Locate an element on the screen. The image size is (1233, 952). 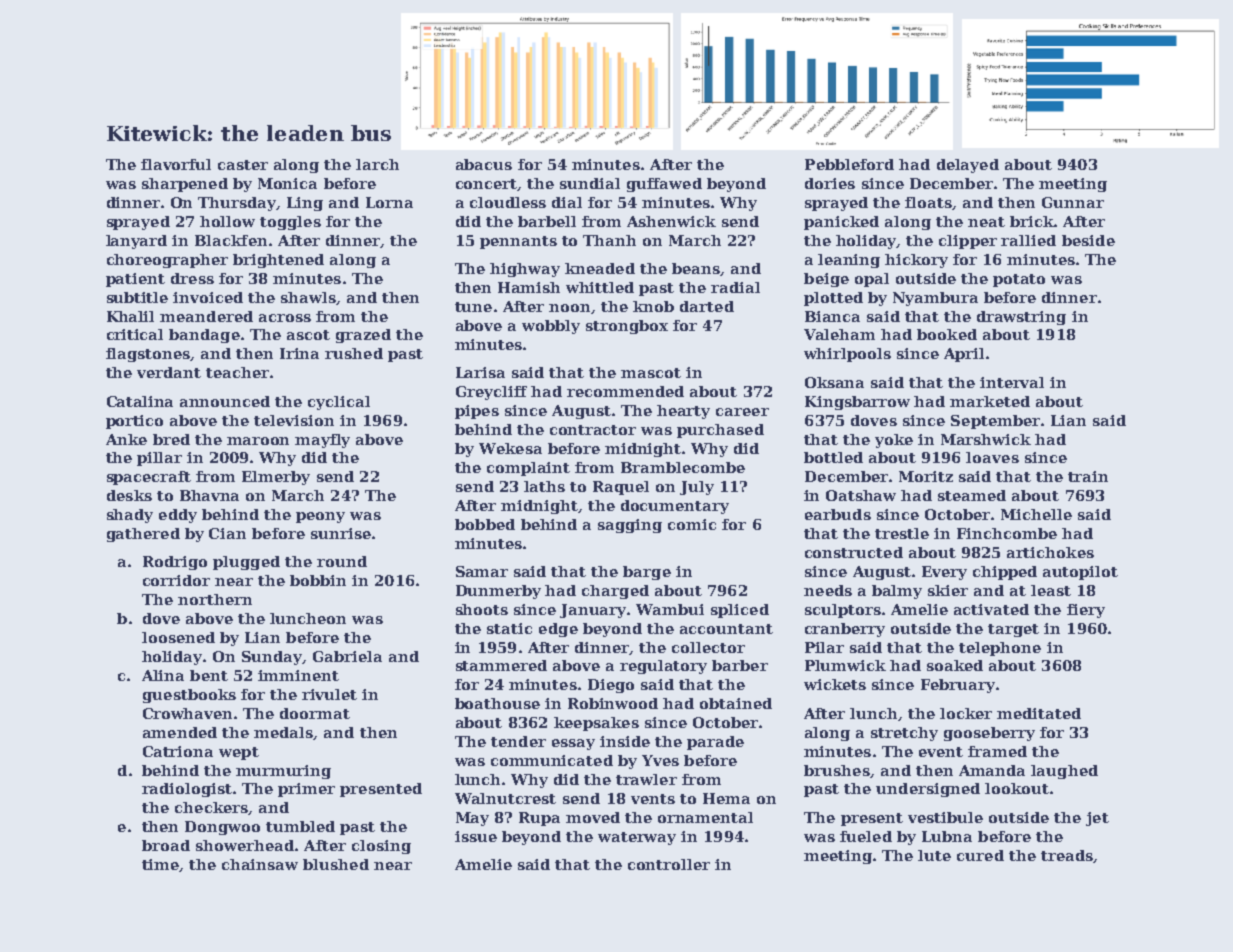
wobbly is located at coordinates (551, 327).
